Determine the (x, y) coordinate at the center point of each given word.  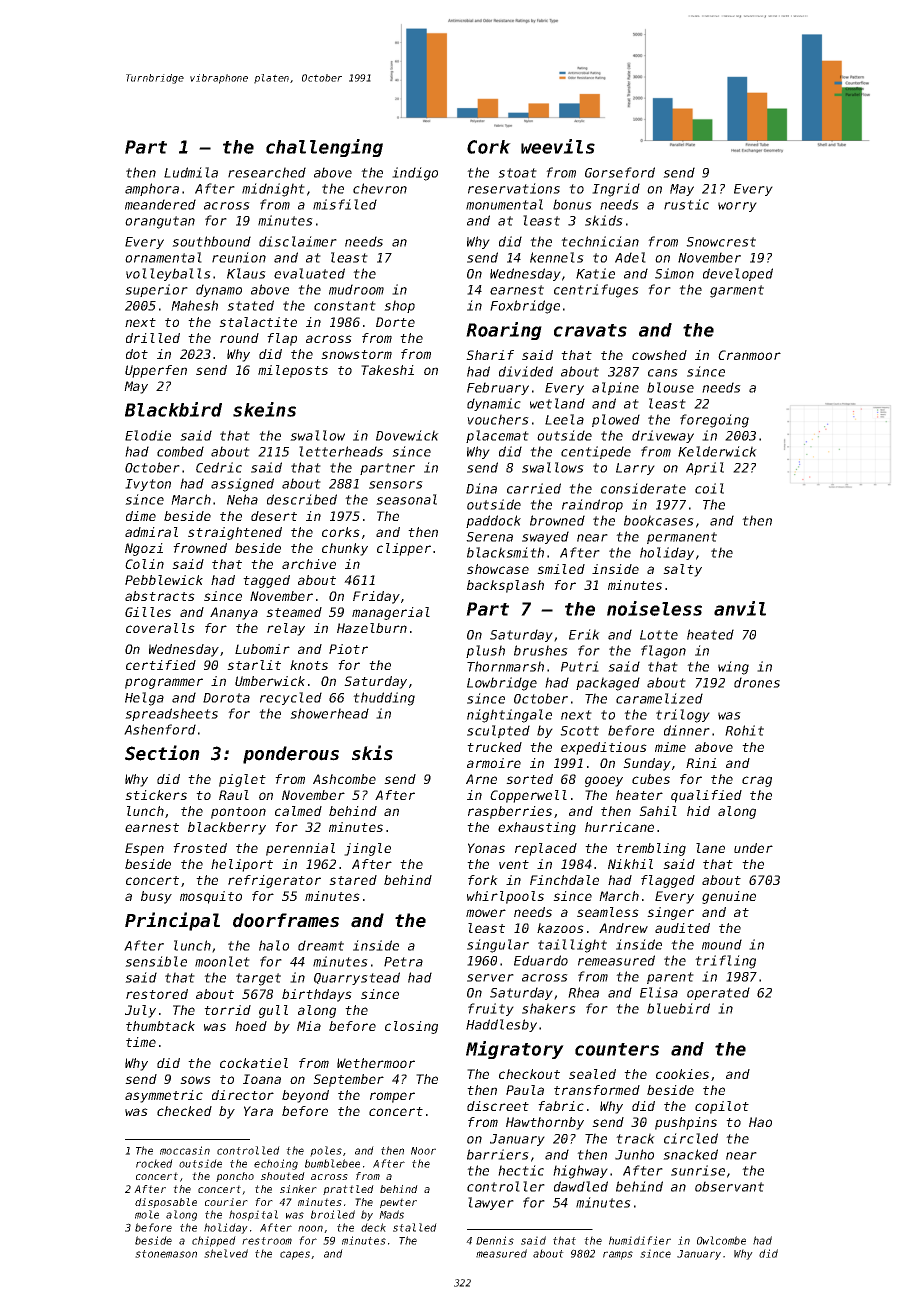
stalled (415, 1227)
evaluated (309, 273)
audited (682, 928)
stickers (156, 795)
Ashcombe (344, 779)
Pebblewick (164, 580)
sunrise (698, 1170)
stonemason (166, 1254)
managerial (391, 613)
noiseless (654, 608)
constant (345, 306)
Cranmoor (749, 355)
